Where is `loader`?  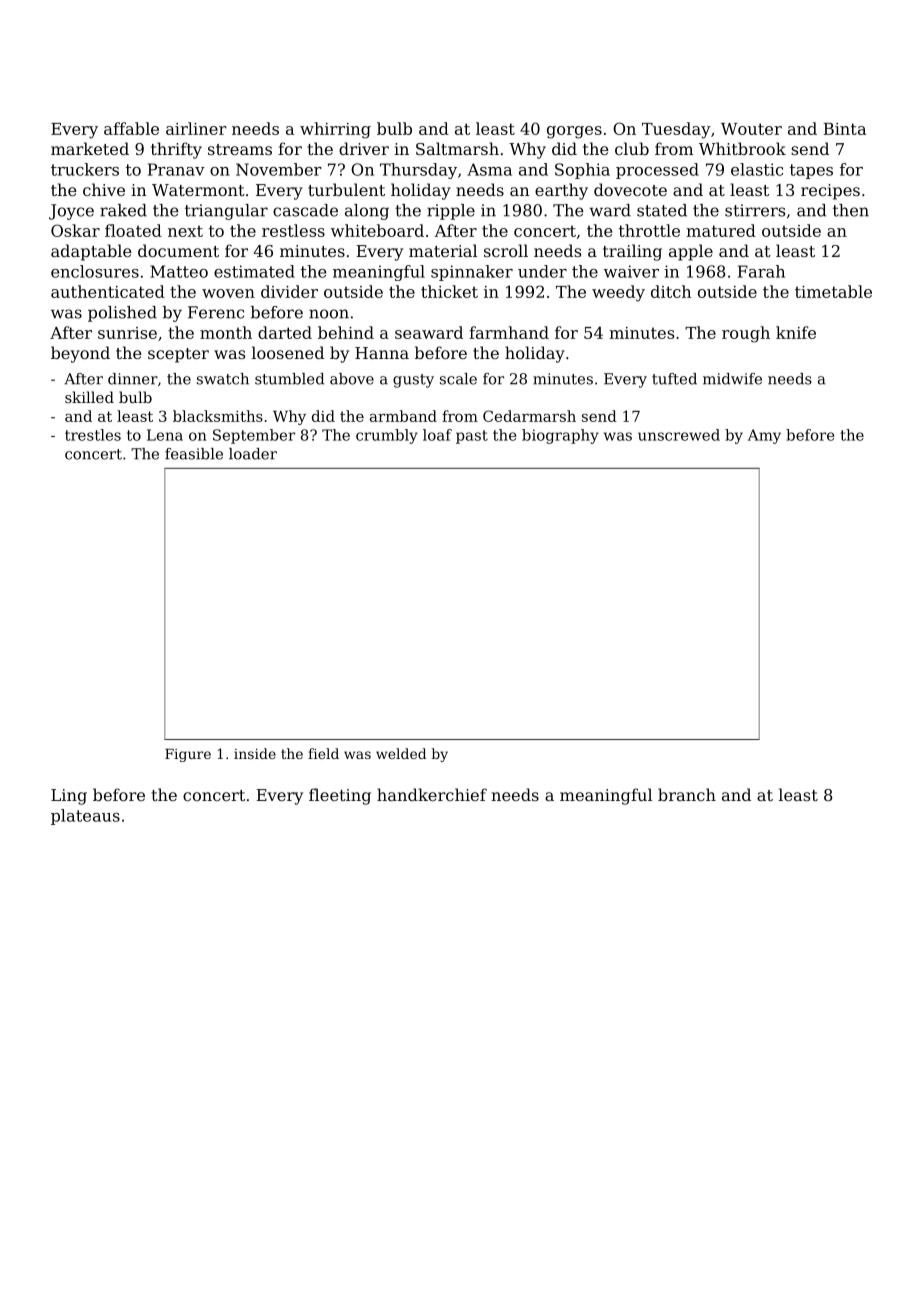 loader is located at coordinates (253, 454).
